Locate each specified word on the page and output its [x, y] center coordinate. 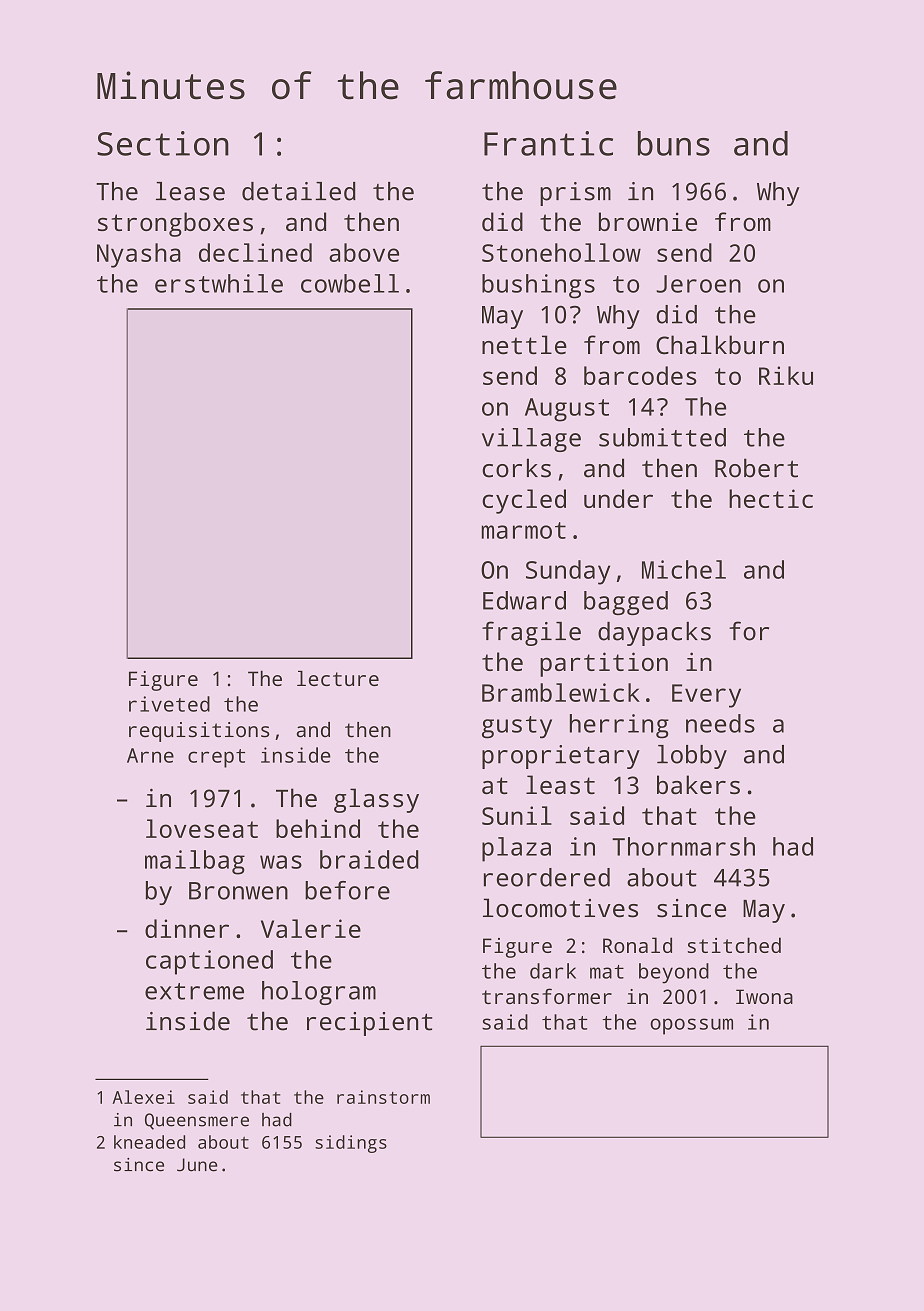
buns [674, 143]
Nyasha [139, 255]
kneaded [149, 1142]
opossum [691, 1026]
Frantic [548, 143]
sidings [351, 1144]
